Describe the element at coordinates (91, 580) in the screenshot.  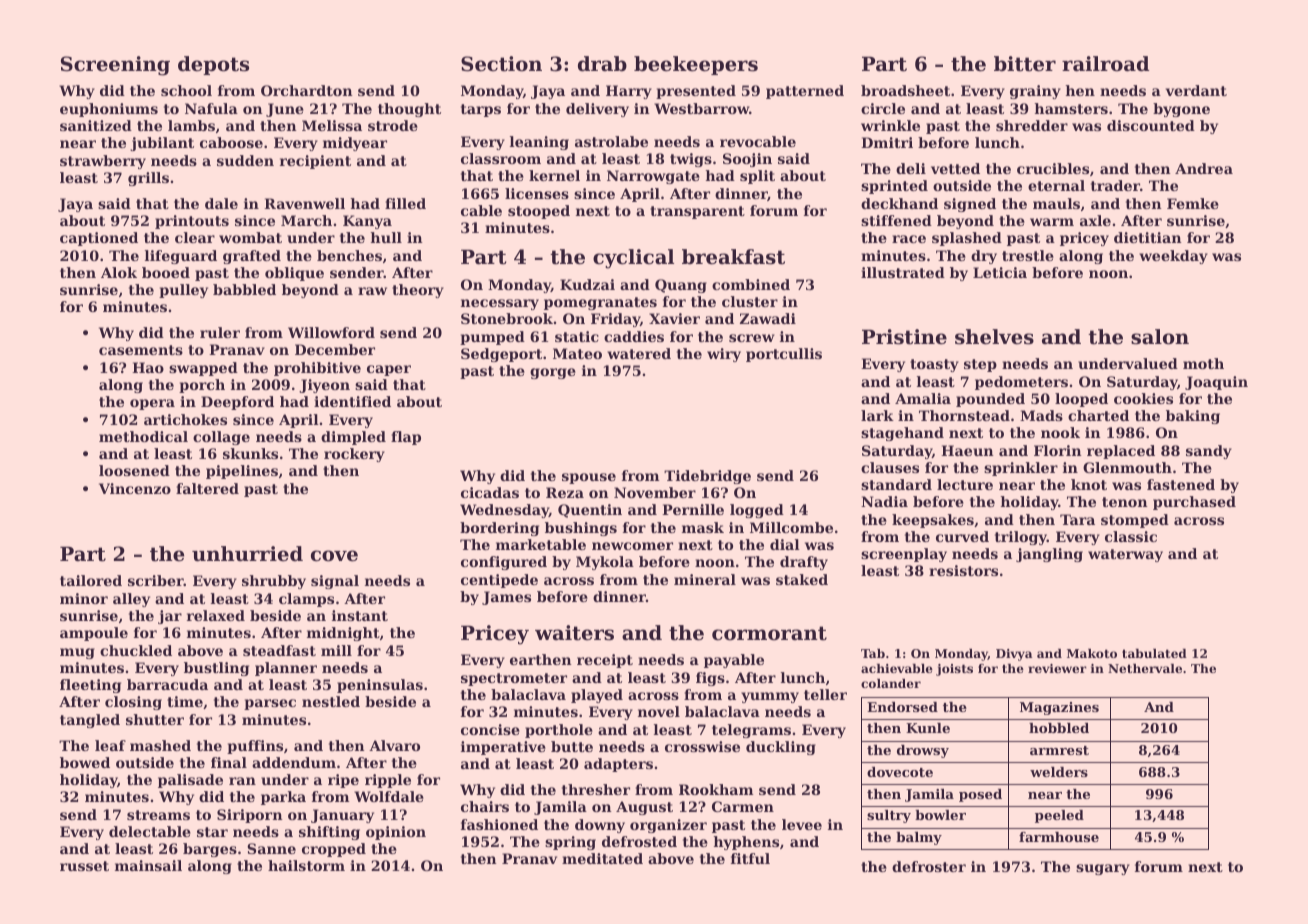
I see `tailored` at that location.
